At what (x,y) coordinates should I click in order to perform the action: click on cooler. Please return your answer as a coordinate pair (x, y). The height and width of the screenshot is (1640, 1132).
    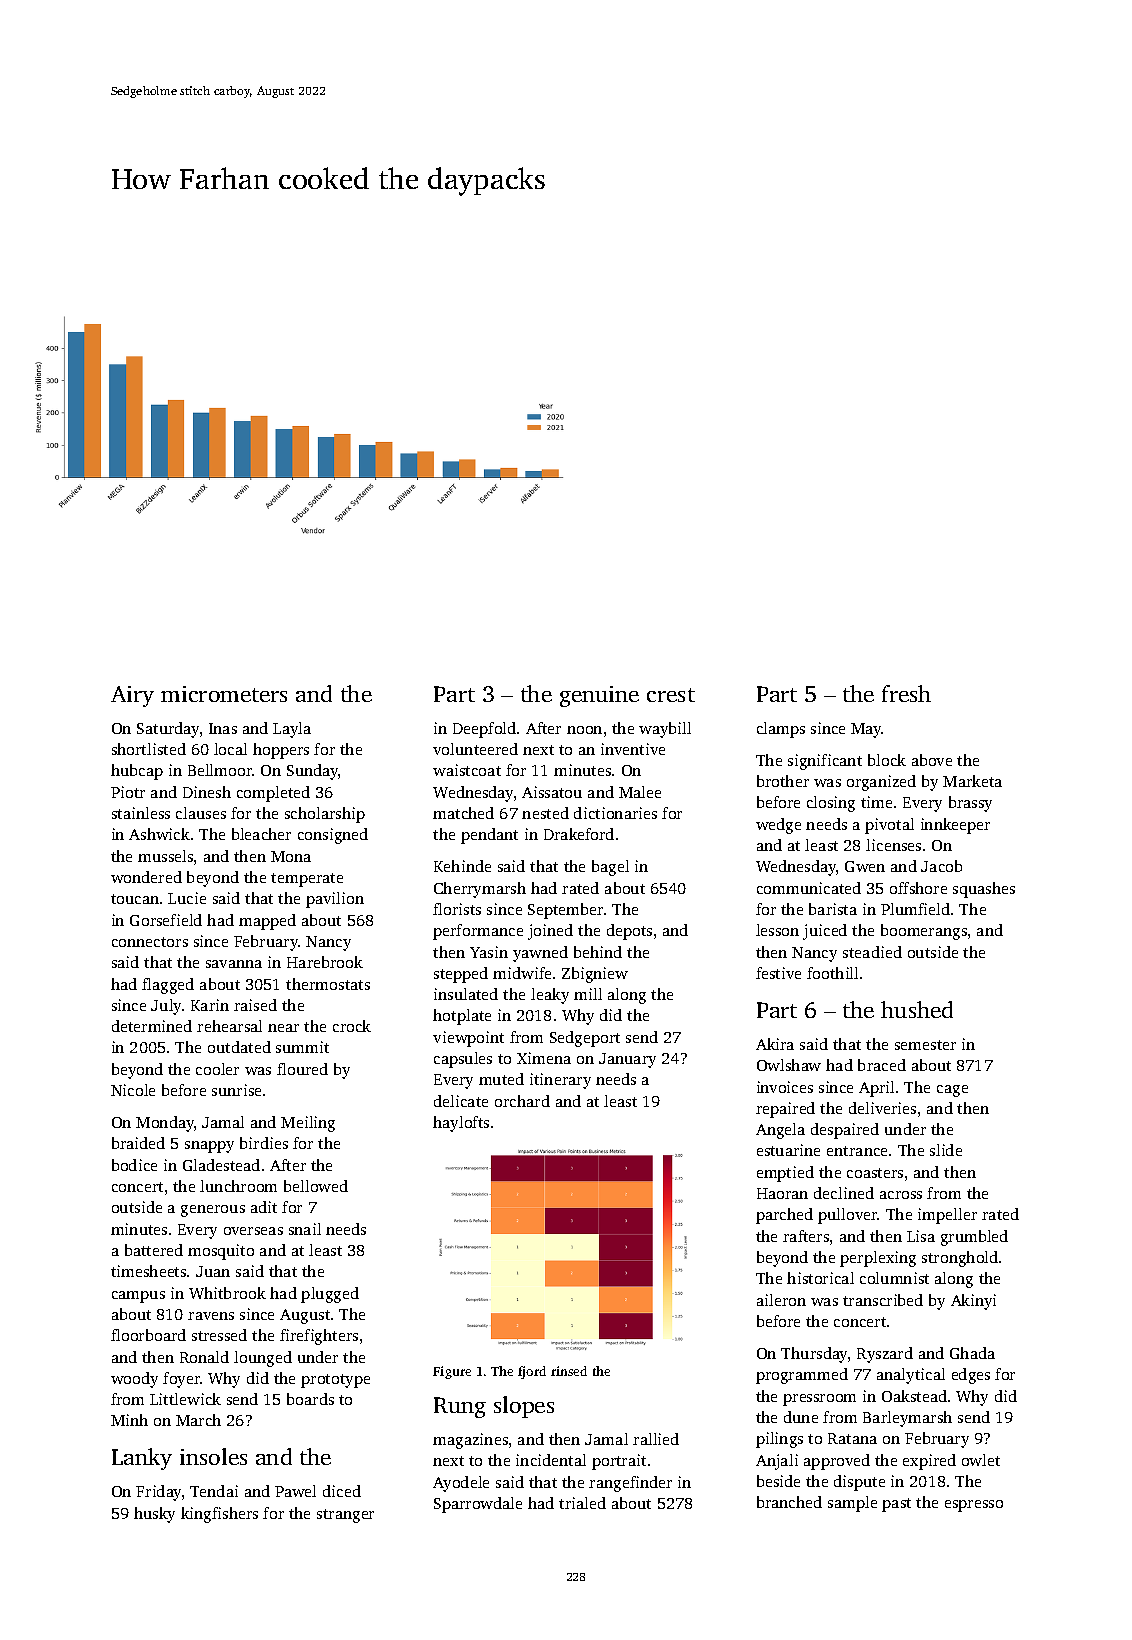
    Looking at the image, I should click on (217, 1069).
